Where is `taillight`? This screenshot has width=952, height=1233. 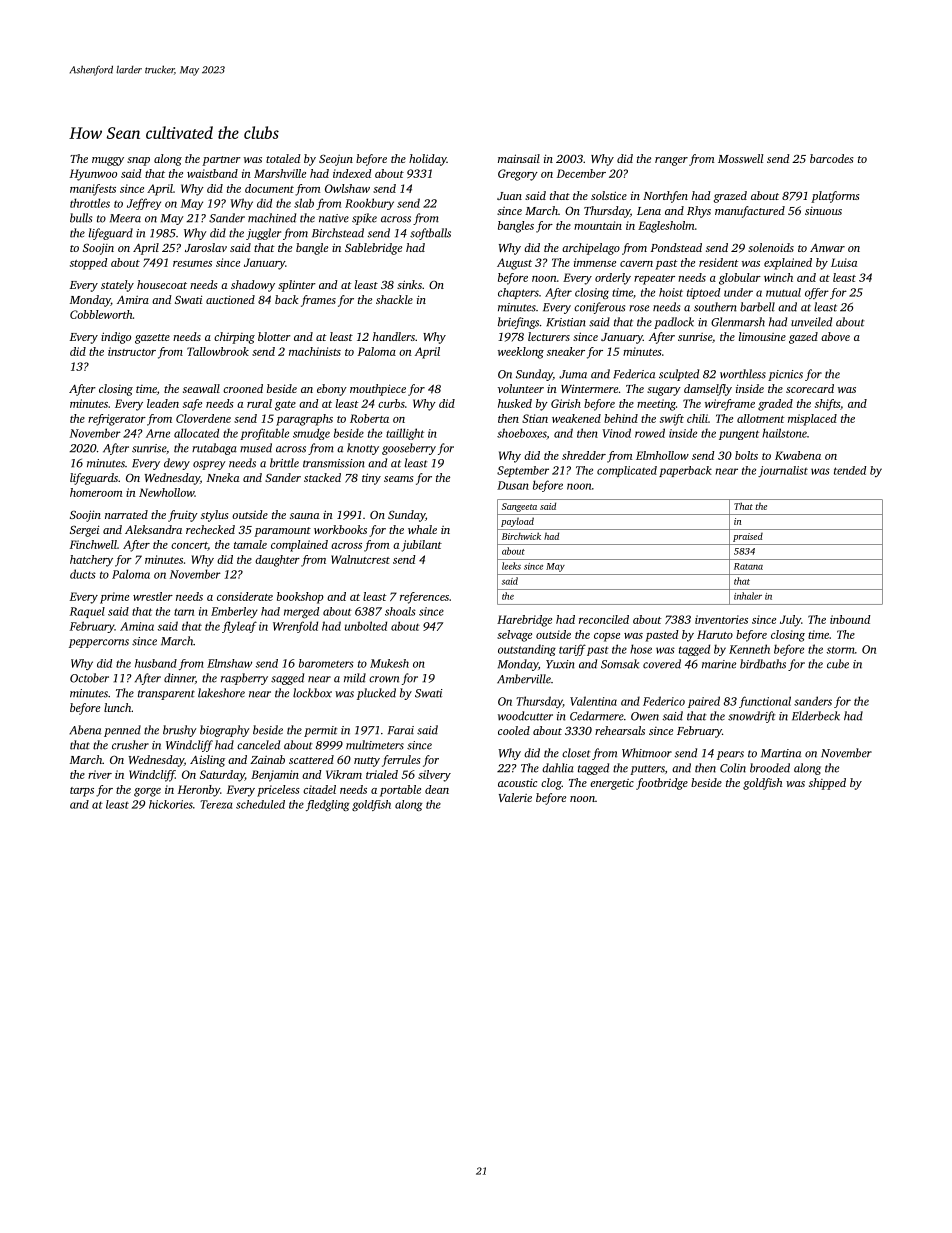 taillight is located at coordinates (405, 434).
